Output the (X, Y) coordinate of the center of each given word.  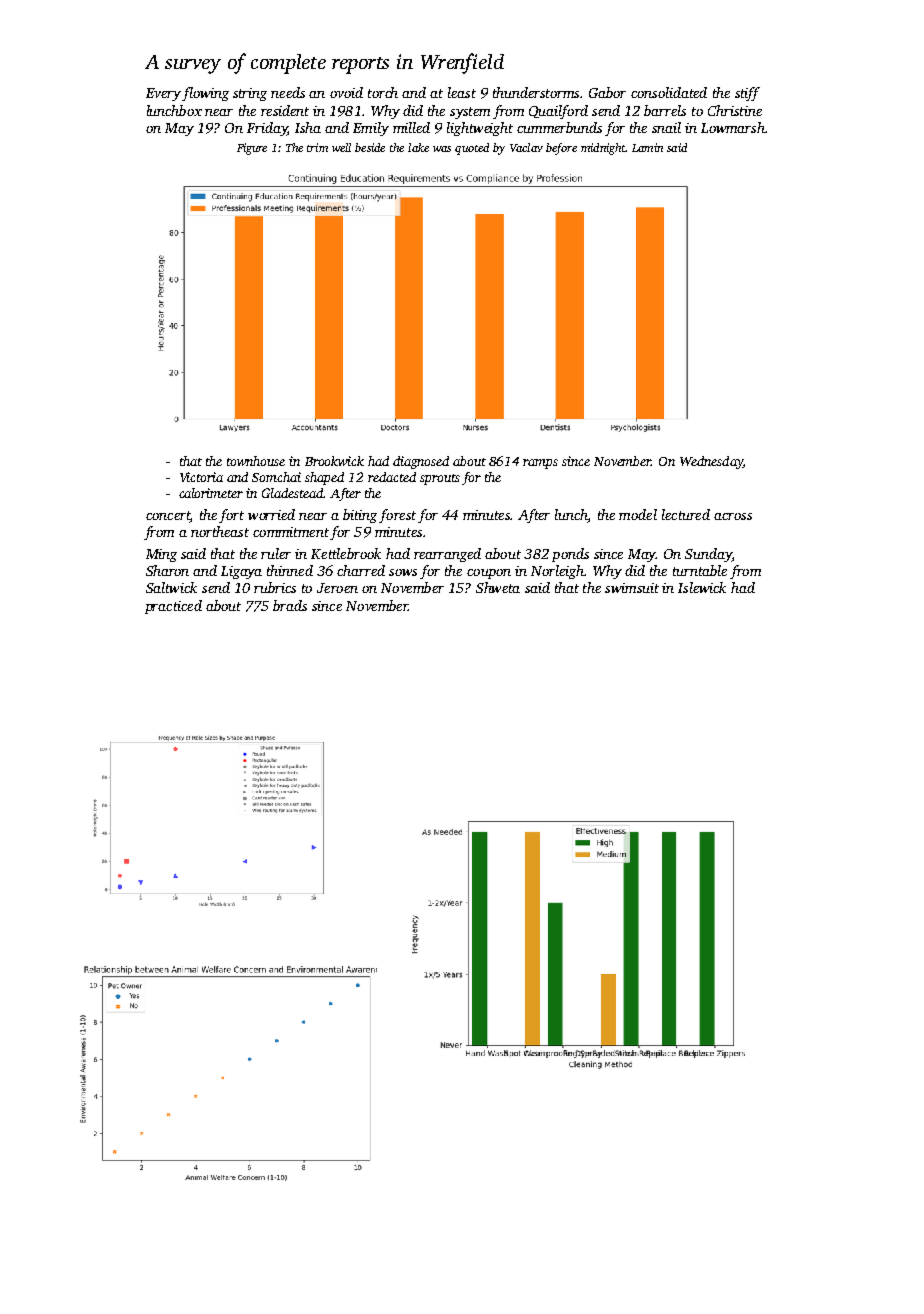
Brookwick (334, 461)
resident (285, 110)
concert (168, 515)
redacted (392, 477)
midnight (603, 149)
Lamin (647, 147)
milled (411, 127)
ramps (540, 464)
